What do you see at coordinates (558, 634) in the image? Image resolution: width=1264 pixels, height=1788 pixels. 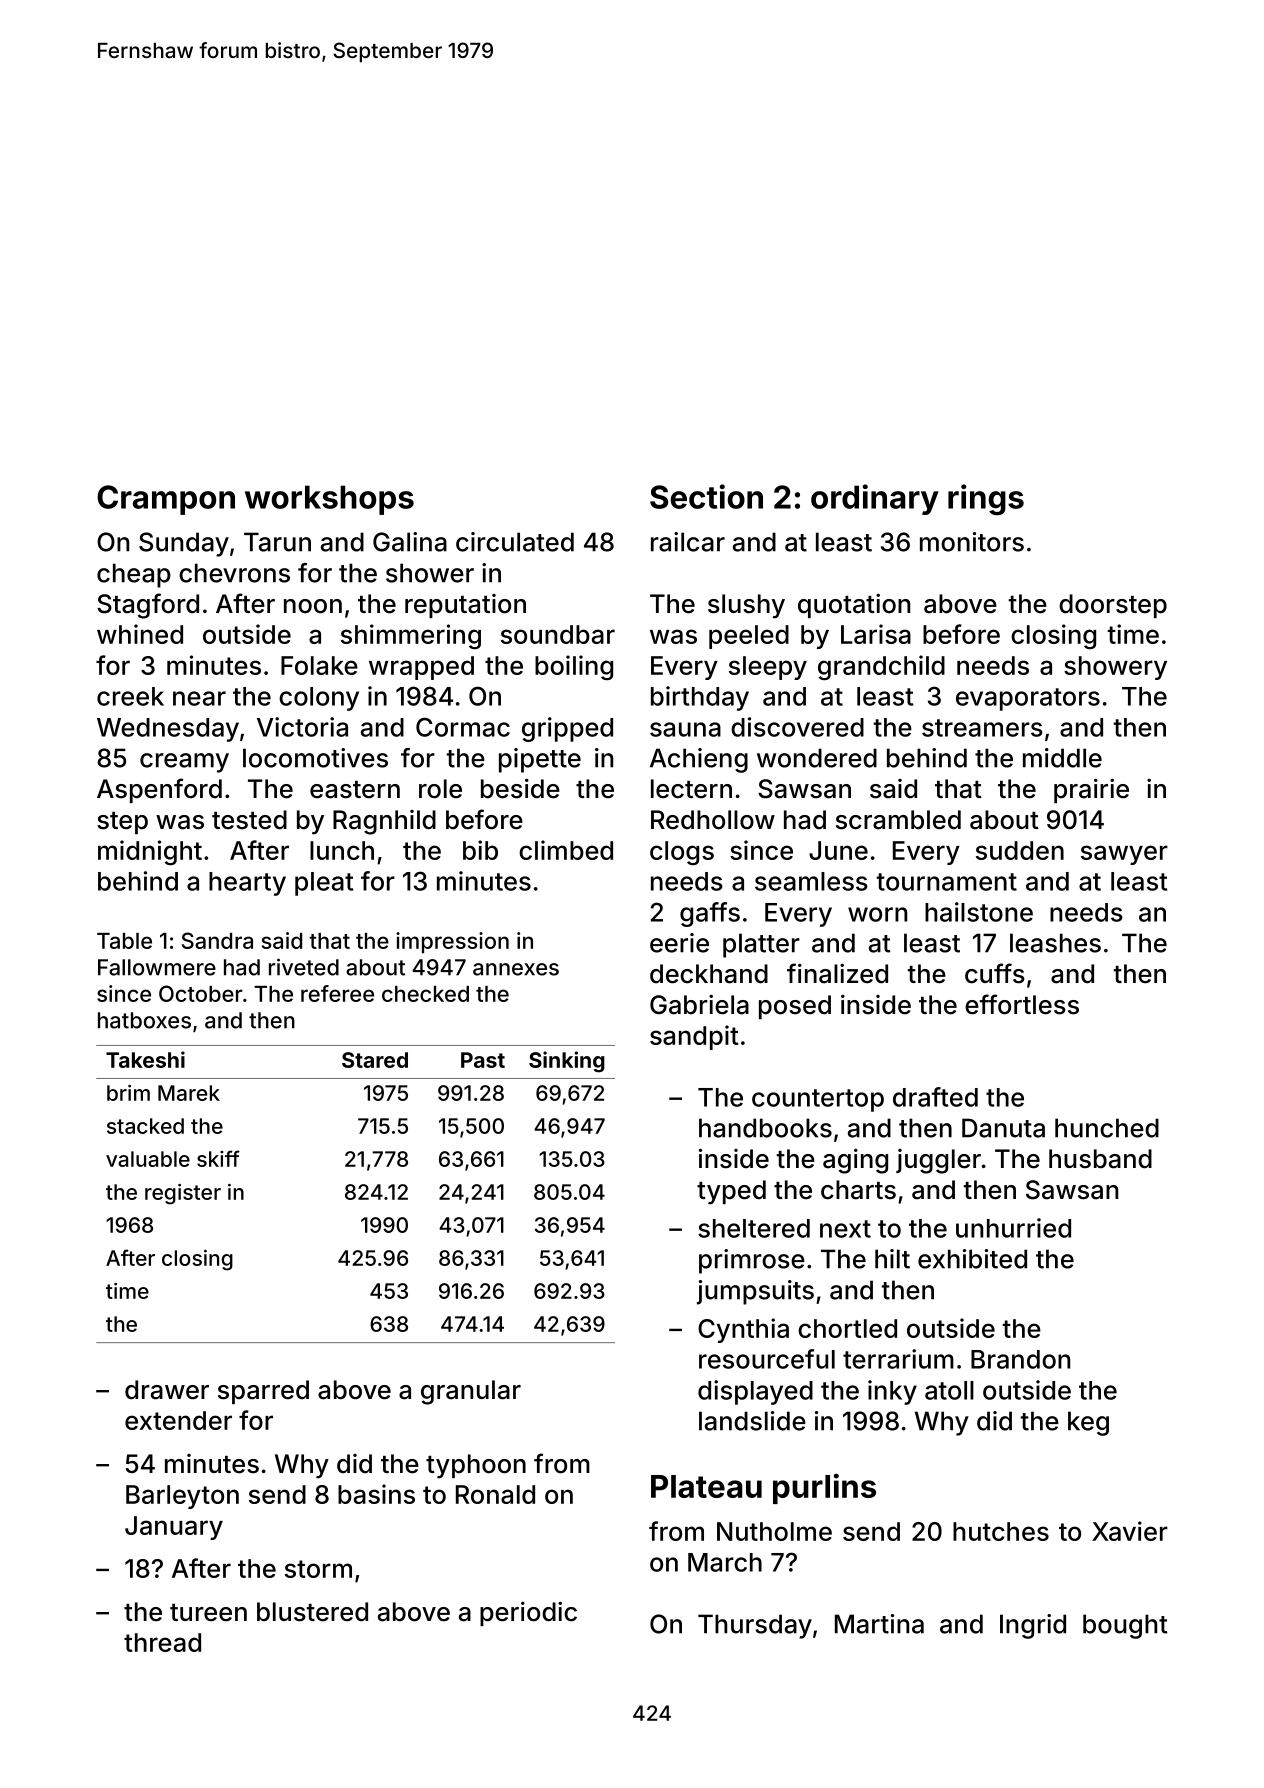 I see `soundbar` at bounding box center [558, 634].
